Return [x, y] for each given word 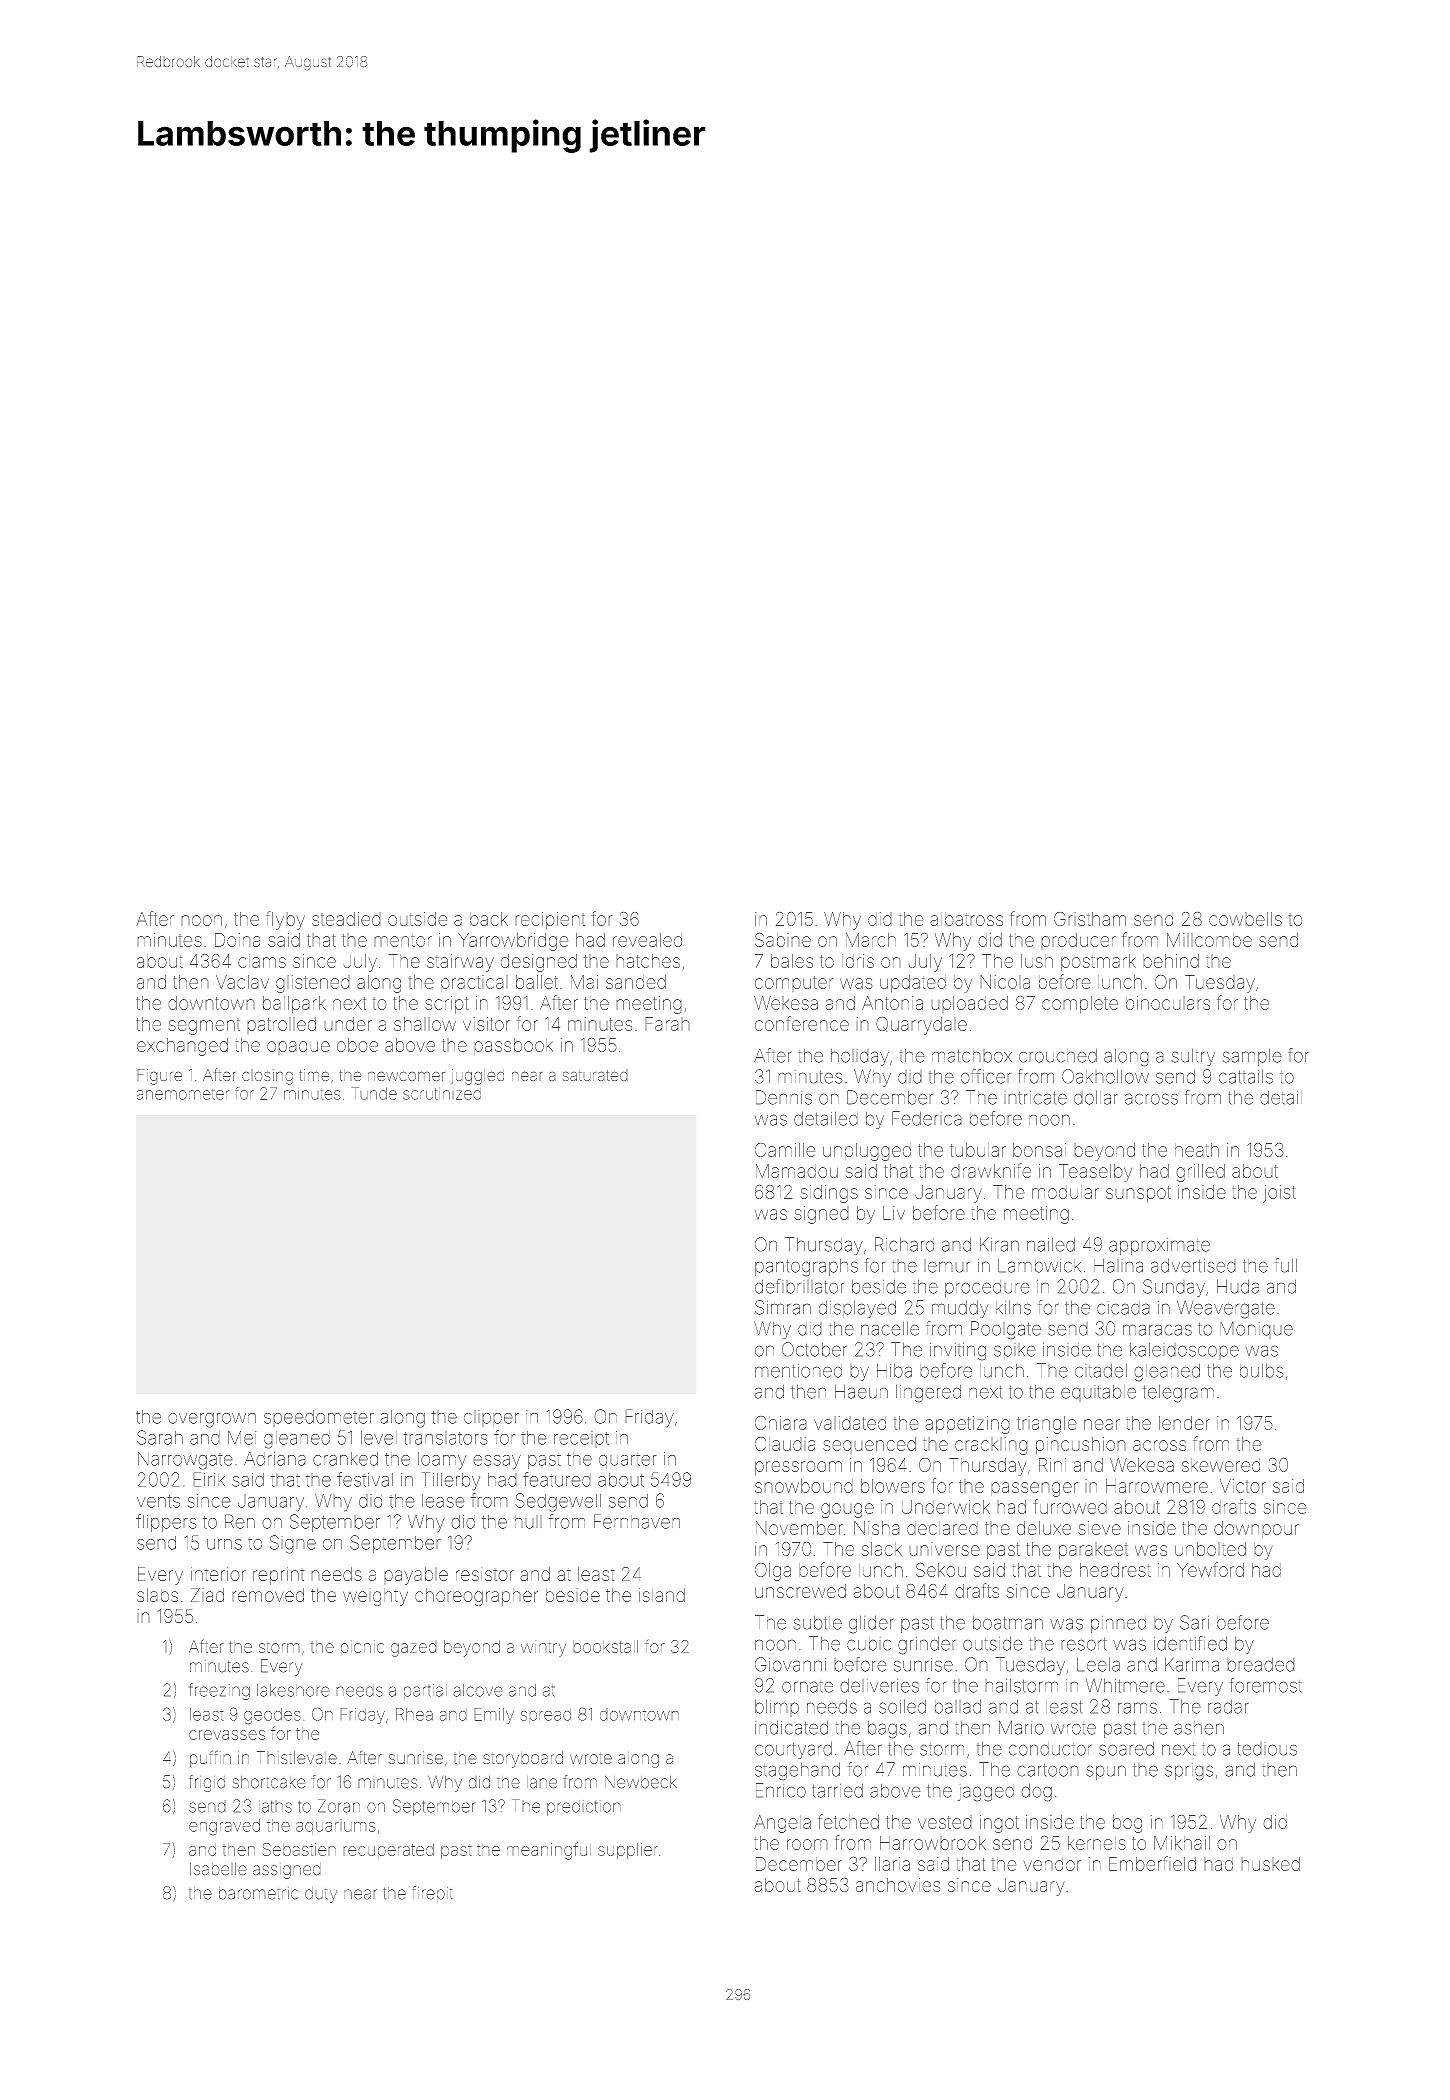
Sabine [783, 939]
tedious [1267, 1749]
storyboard [523, 1759]
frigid [207, 1783]
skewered [1221, 1465]
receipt [581, 1439]
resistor [485, 1574]
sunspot [1138, 1194]
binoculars [1168, 1003]
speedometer [319, 1418]
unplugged [867, 1152]
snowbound [804, 1486]
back [489, 919]
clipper [491, 1418]
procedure [987, 1288]
